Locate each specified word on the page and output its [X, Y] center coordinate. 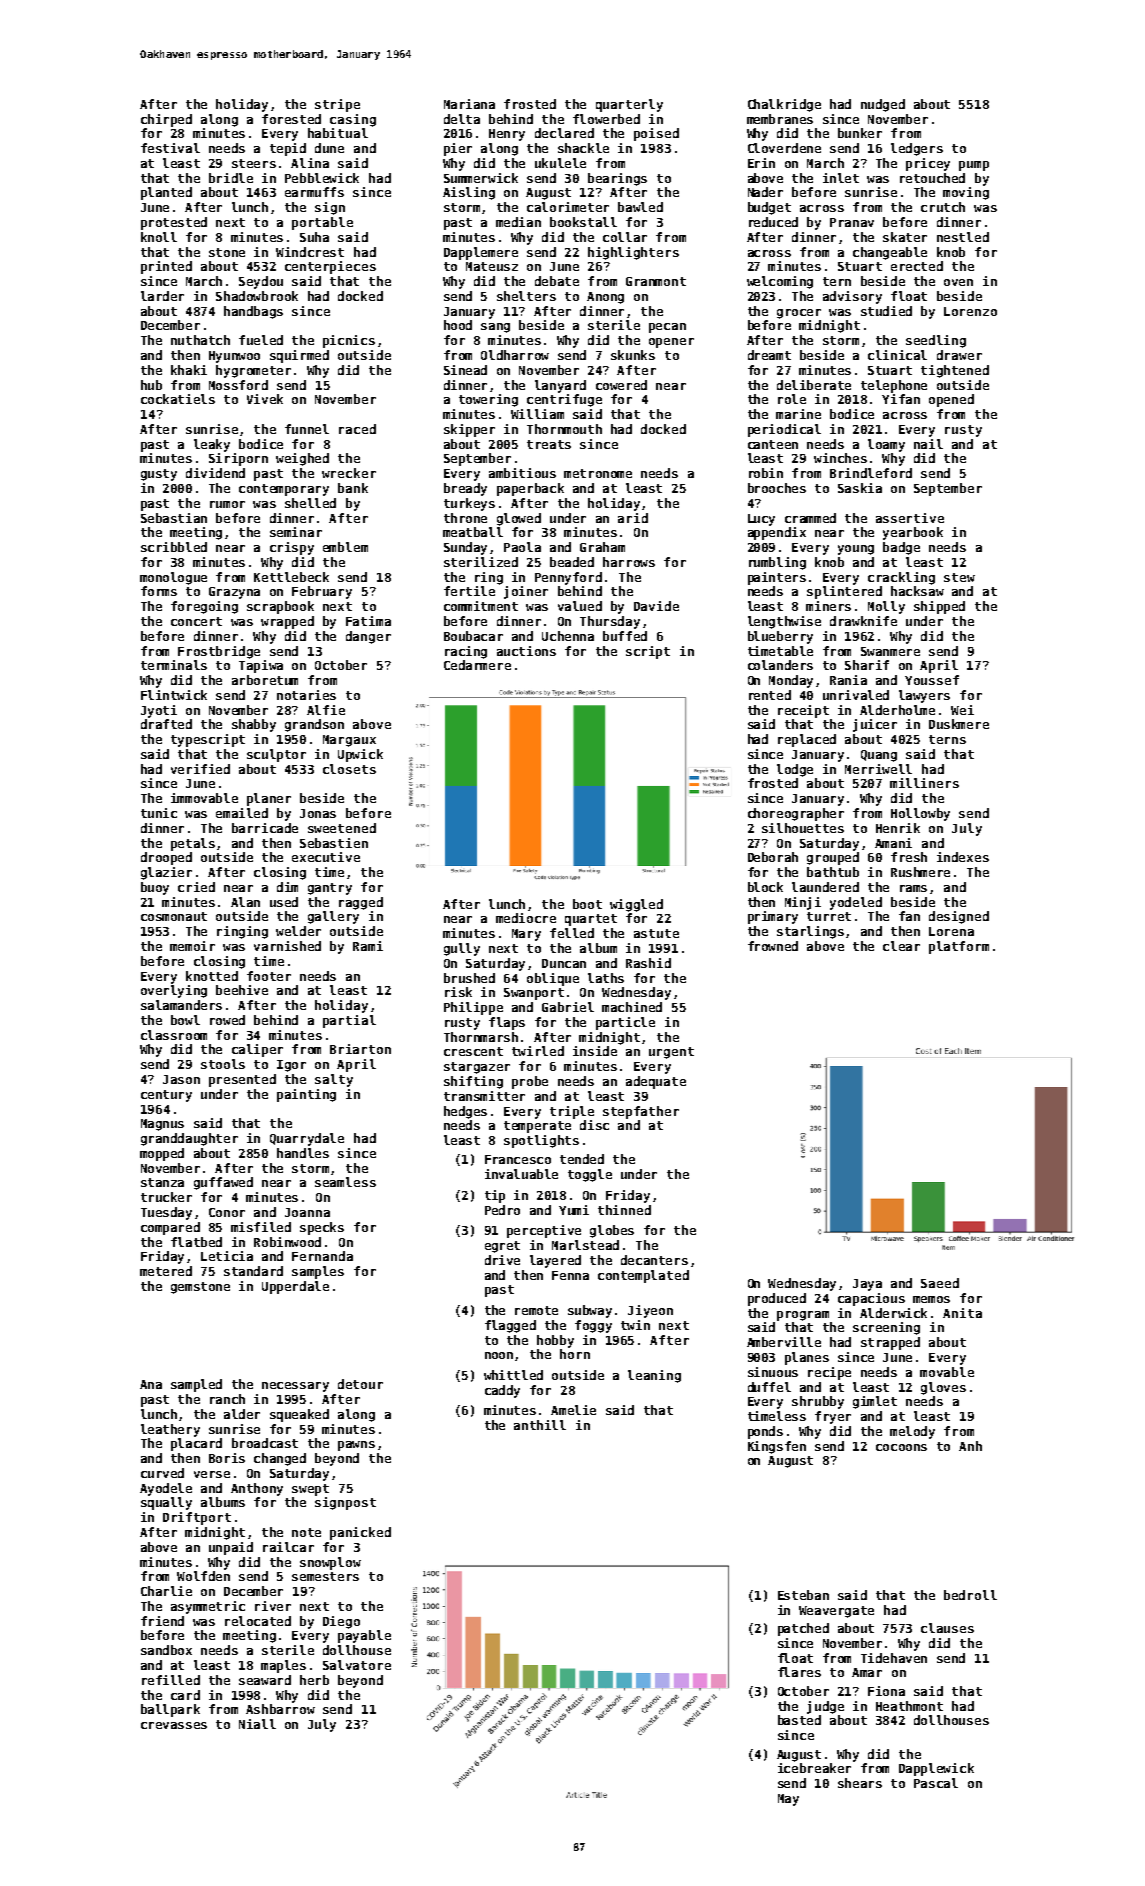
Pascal [936, 1783]
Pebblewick [322, 178]
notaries [306, 695]
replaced [807, 740]
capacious [871, 1299]
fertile [469, 591]
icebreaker [814, 1768]
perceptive [544, 1231]
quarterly [629, 105]
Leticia [227, 1256]
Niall [257, 1724]
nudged [883, 105]
